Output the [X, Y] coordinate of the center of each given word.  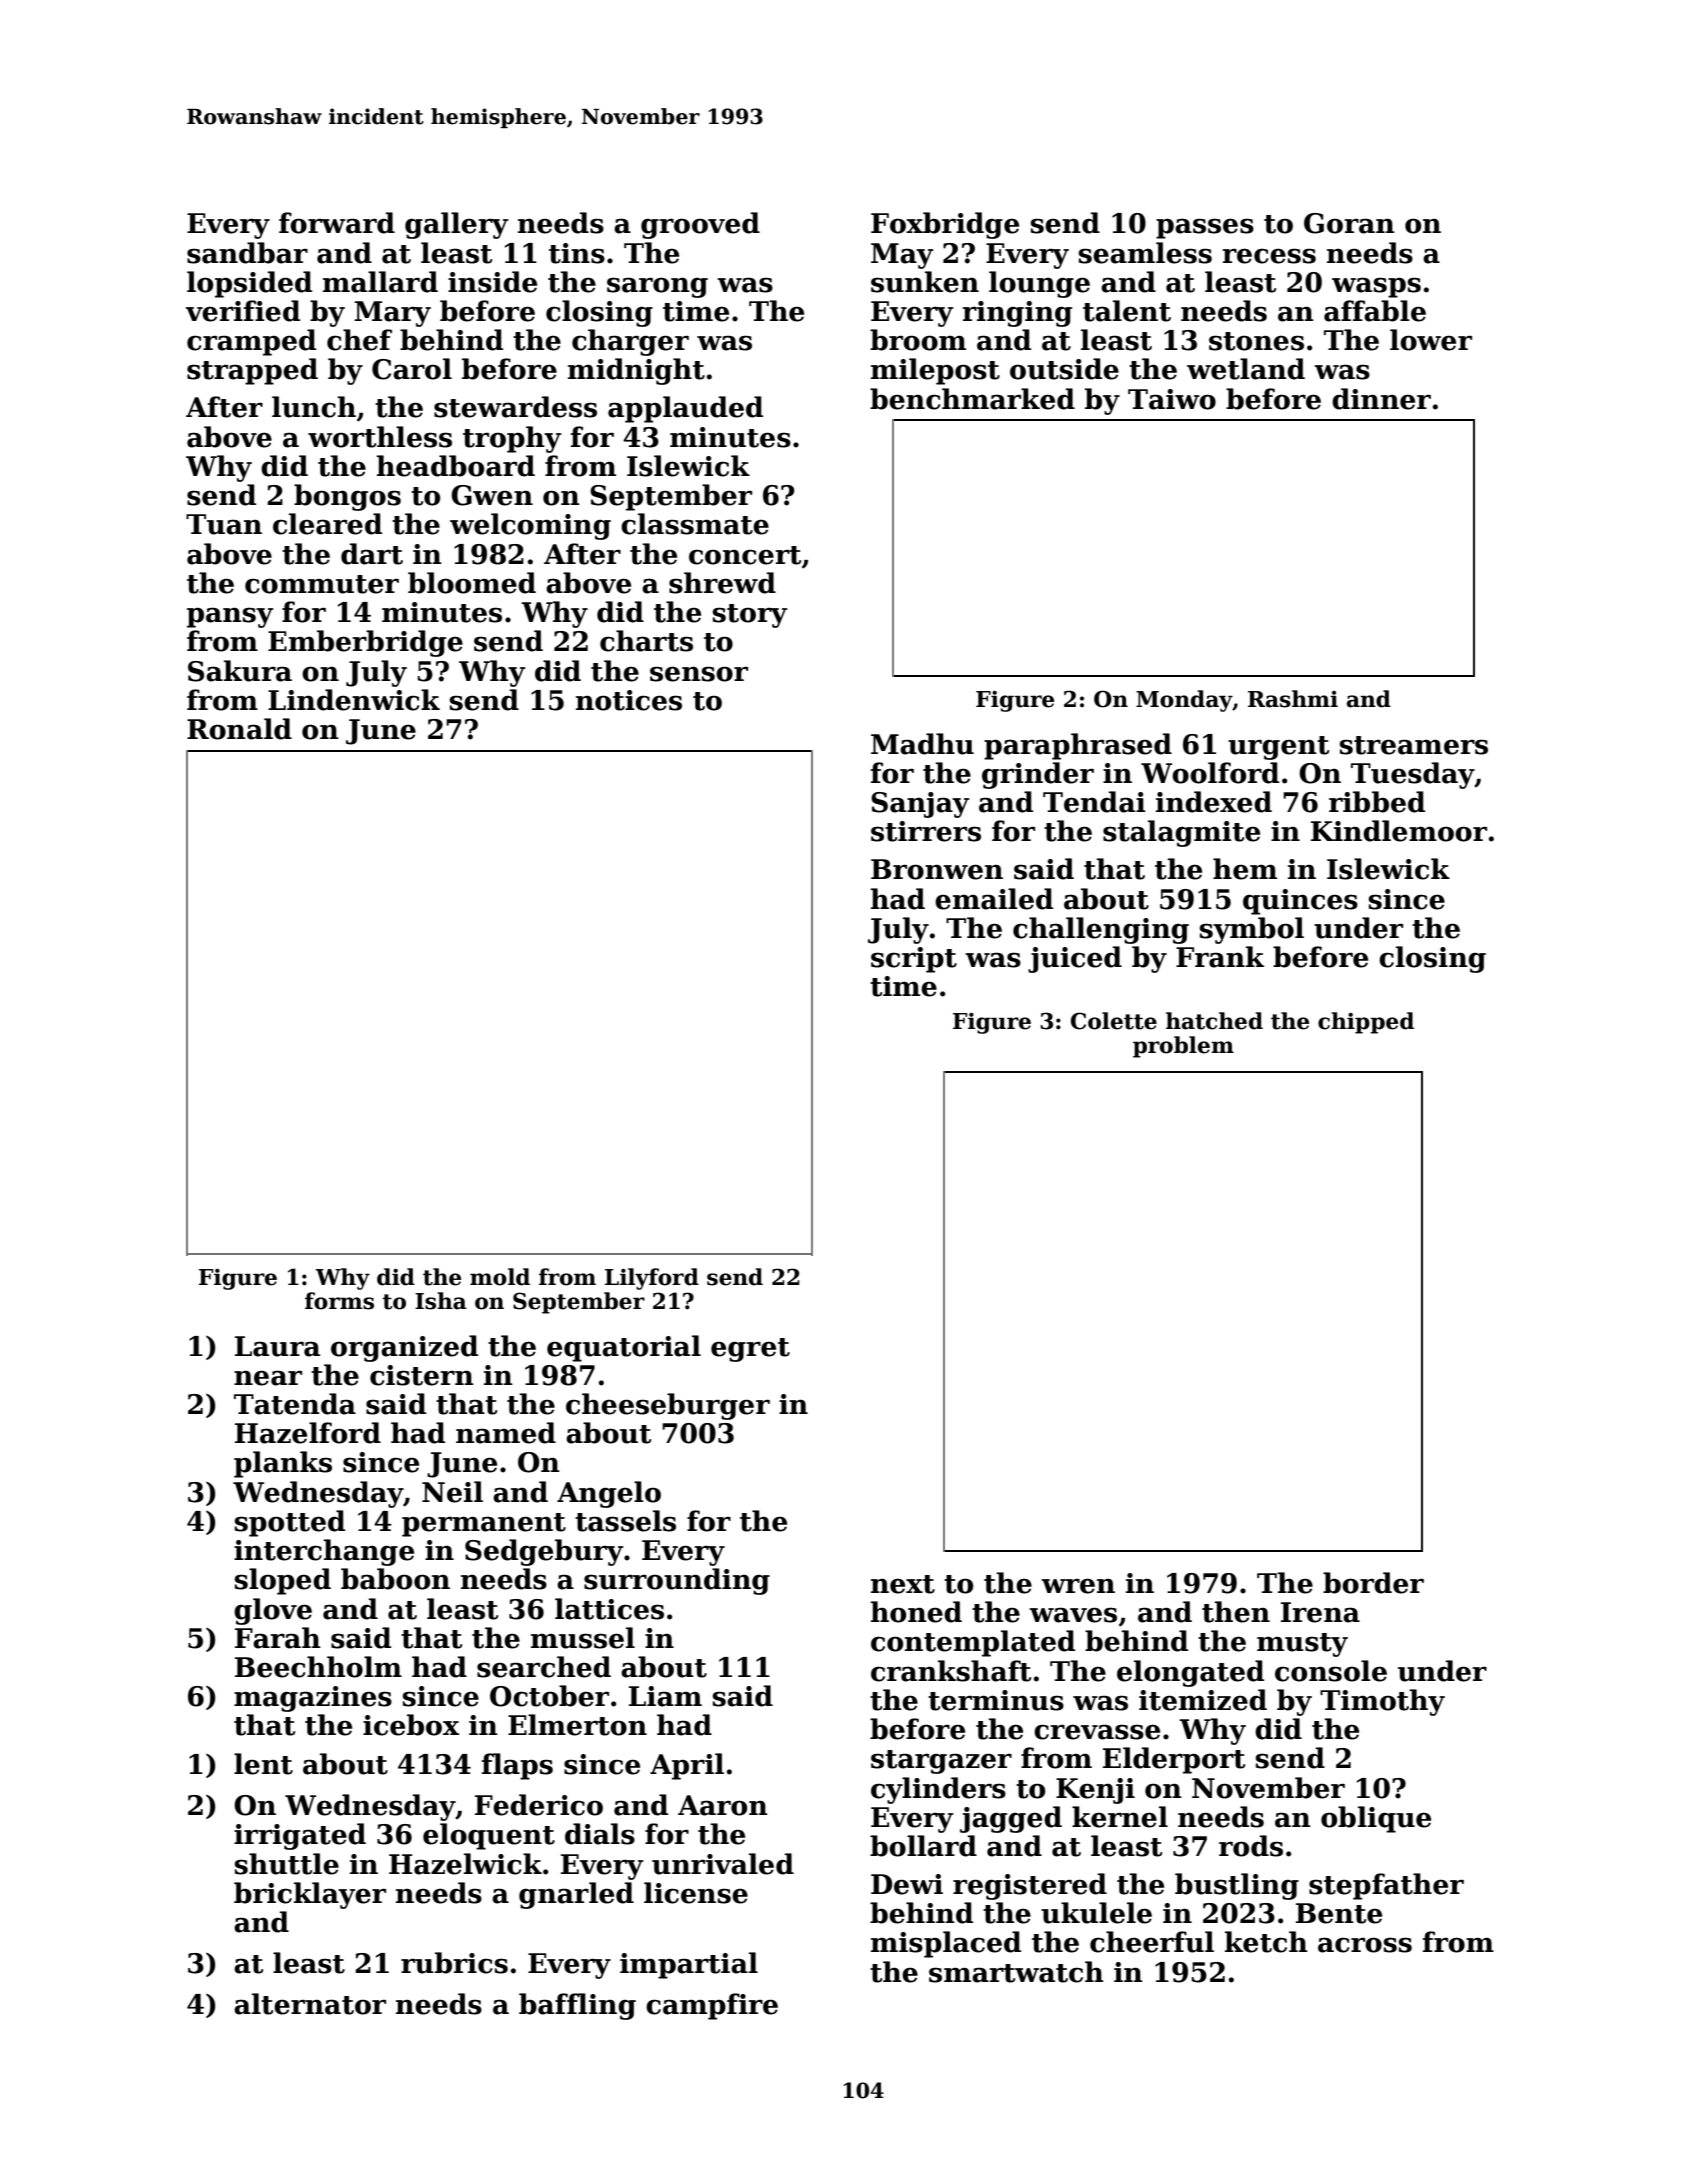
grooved [700, 225]
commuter [322, 584]
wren [1078, 1586]
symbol [1252, 930]
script [914, 960]
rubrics [454, 1963]
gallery [457, 225]
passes [1205, 228]
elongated [1190, 1673]
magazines [313, 1699]
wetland [1246, 369]
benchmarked [972, 399]
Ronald [239, 729]
